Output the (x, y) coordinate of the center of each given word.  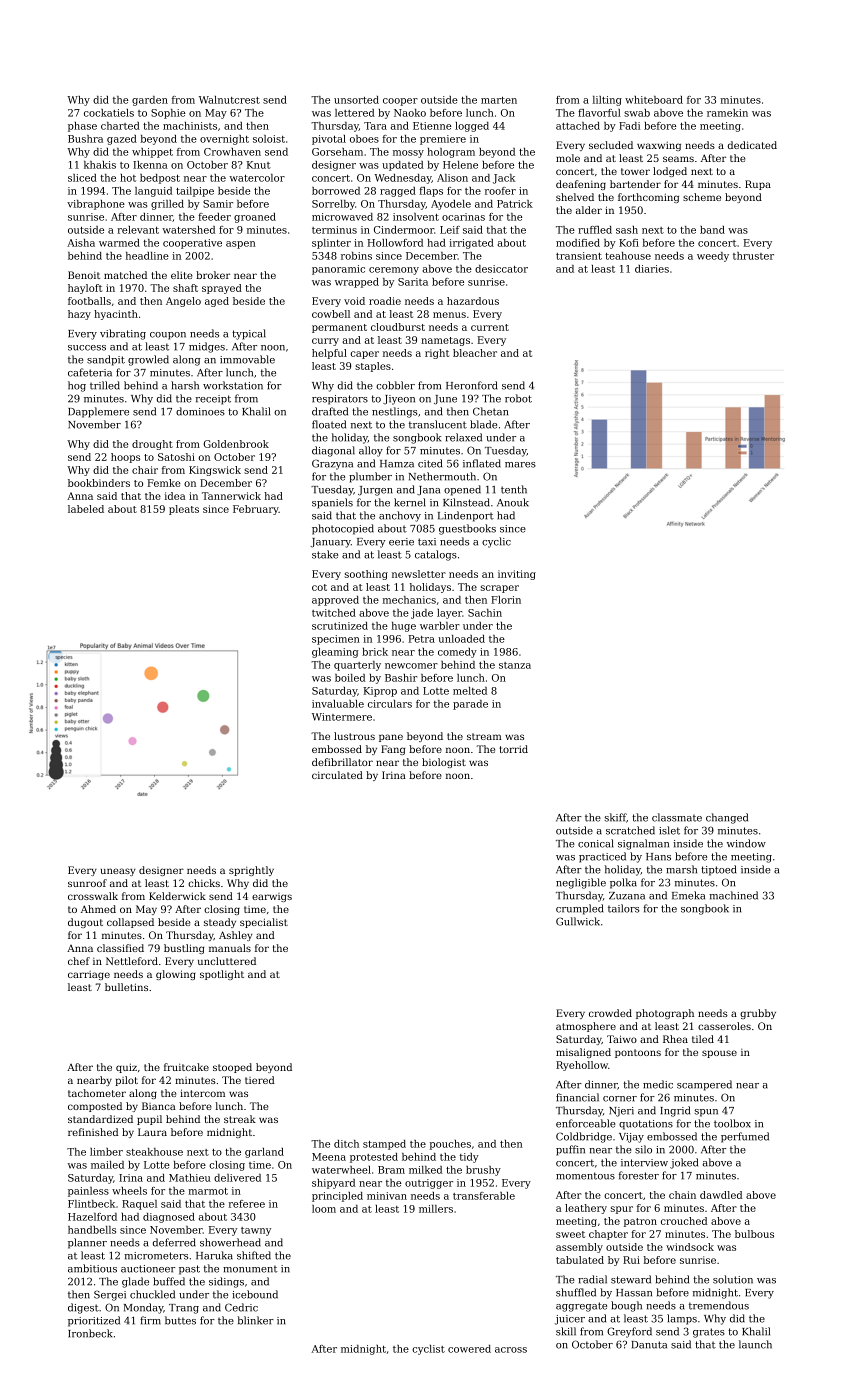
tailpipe (195, 192)
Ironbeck (90, 1333)
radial (592, 1279)
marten (499, 100)
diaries (652, 269)
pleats (184, 510)
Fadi (629, 126)
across (511, 1350)
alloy (371, 451)
